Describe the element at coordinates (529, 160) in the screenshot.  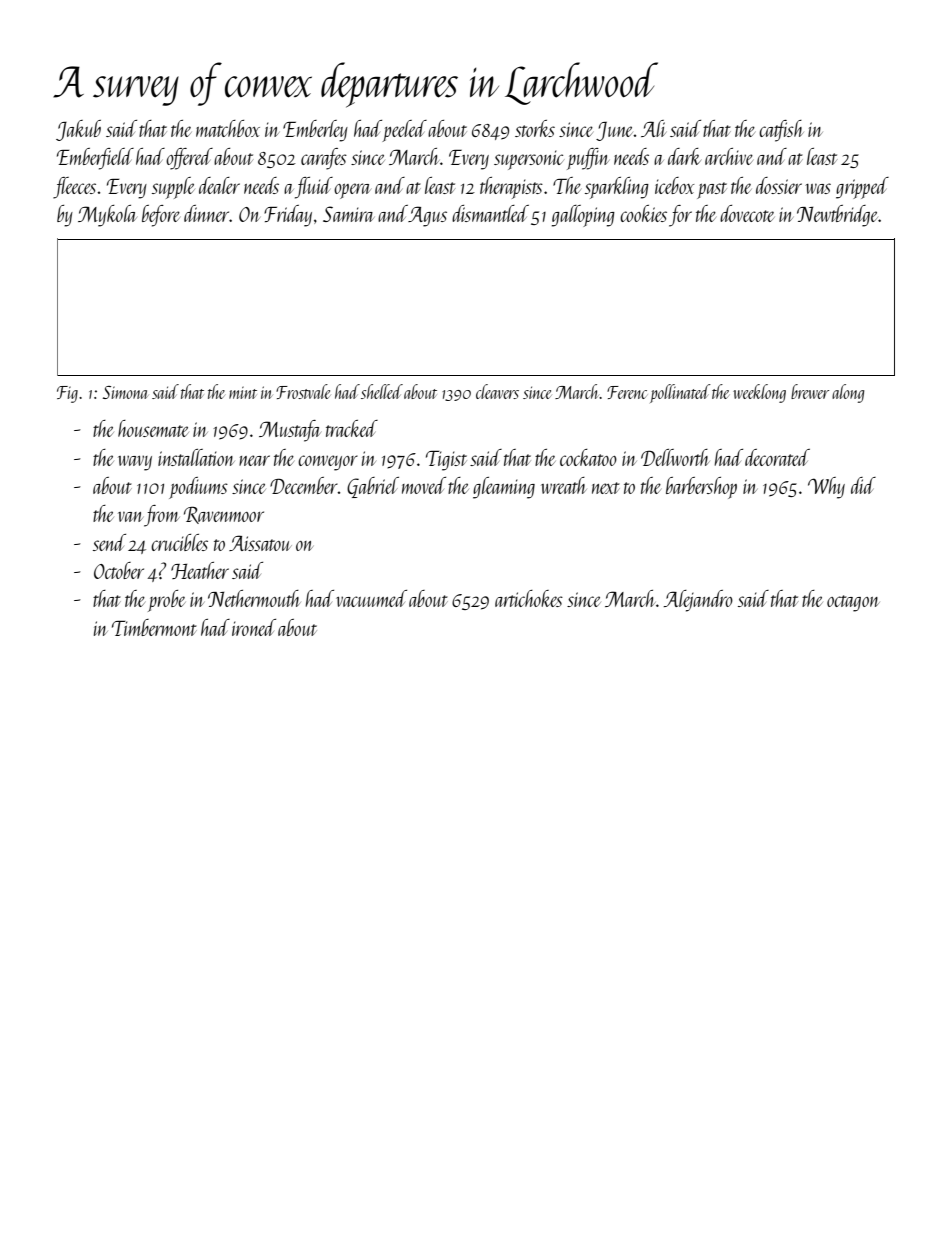
I see `supersonic` at that location.
